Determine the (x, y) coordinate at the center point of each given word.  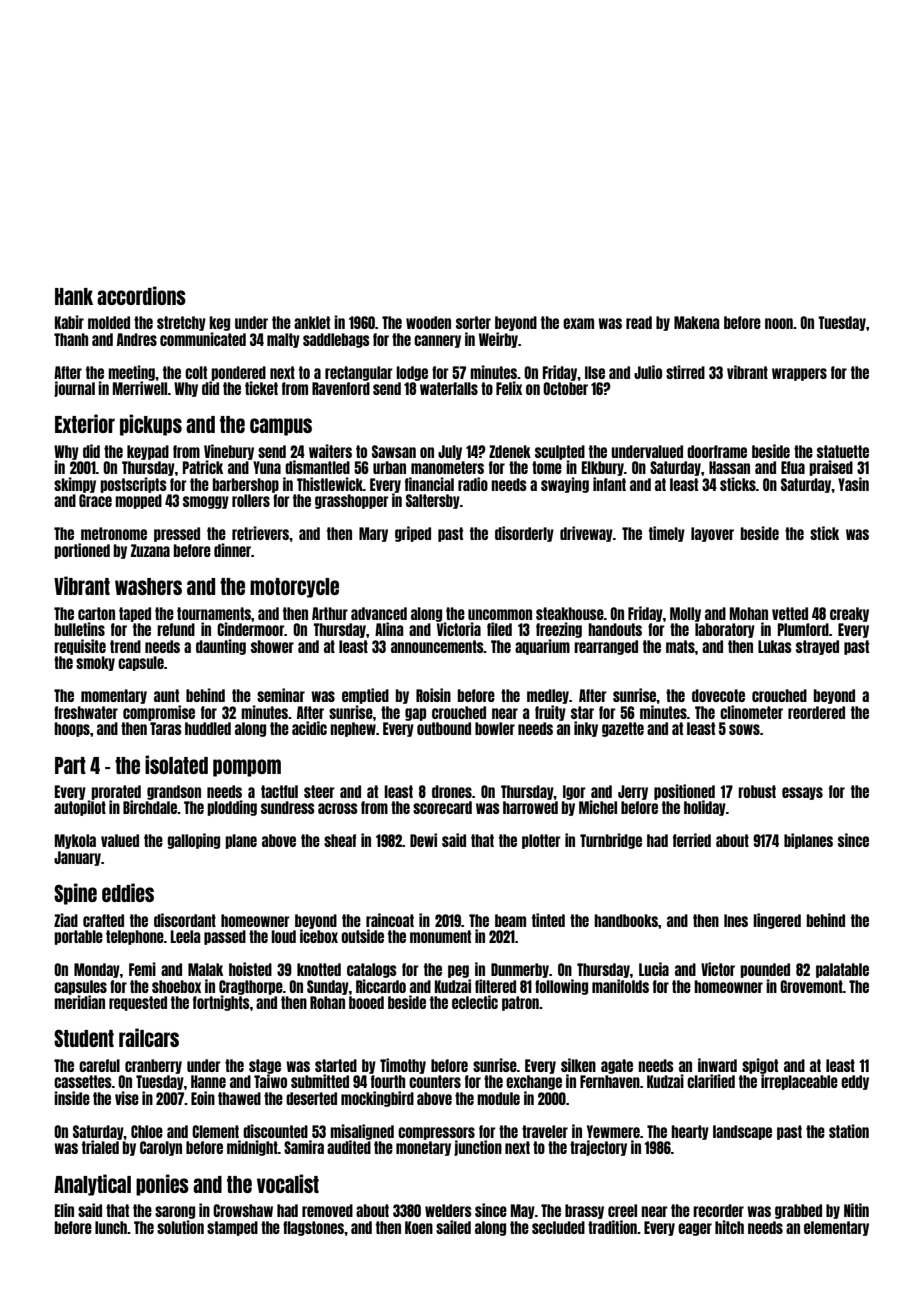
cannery (437, 341)
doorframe (717, 451)
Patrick (203, 467)
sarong (175, 1212)
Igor (574, 792)
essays (802, 793)
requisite (80, 647)
